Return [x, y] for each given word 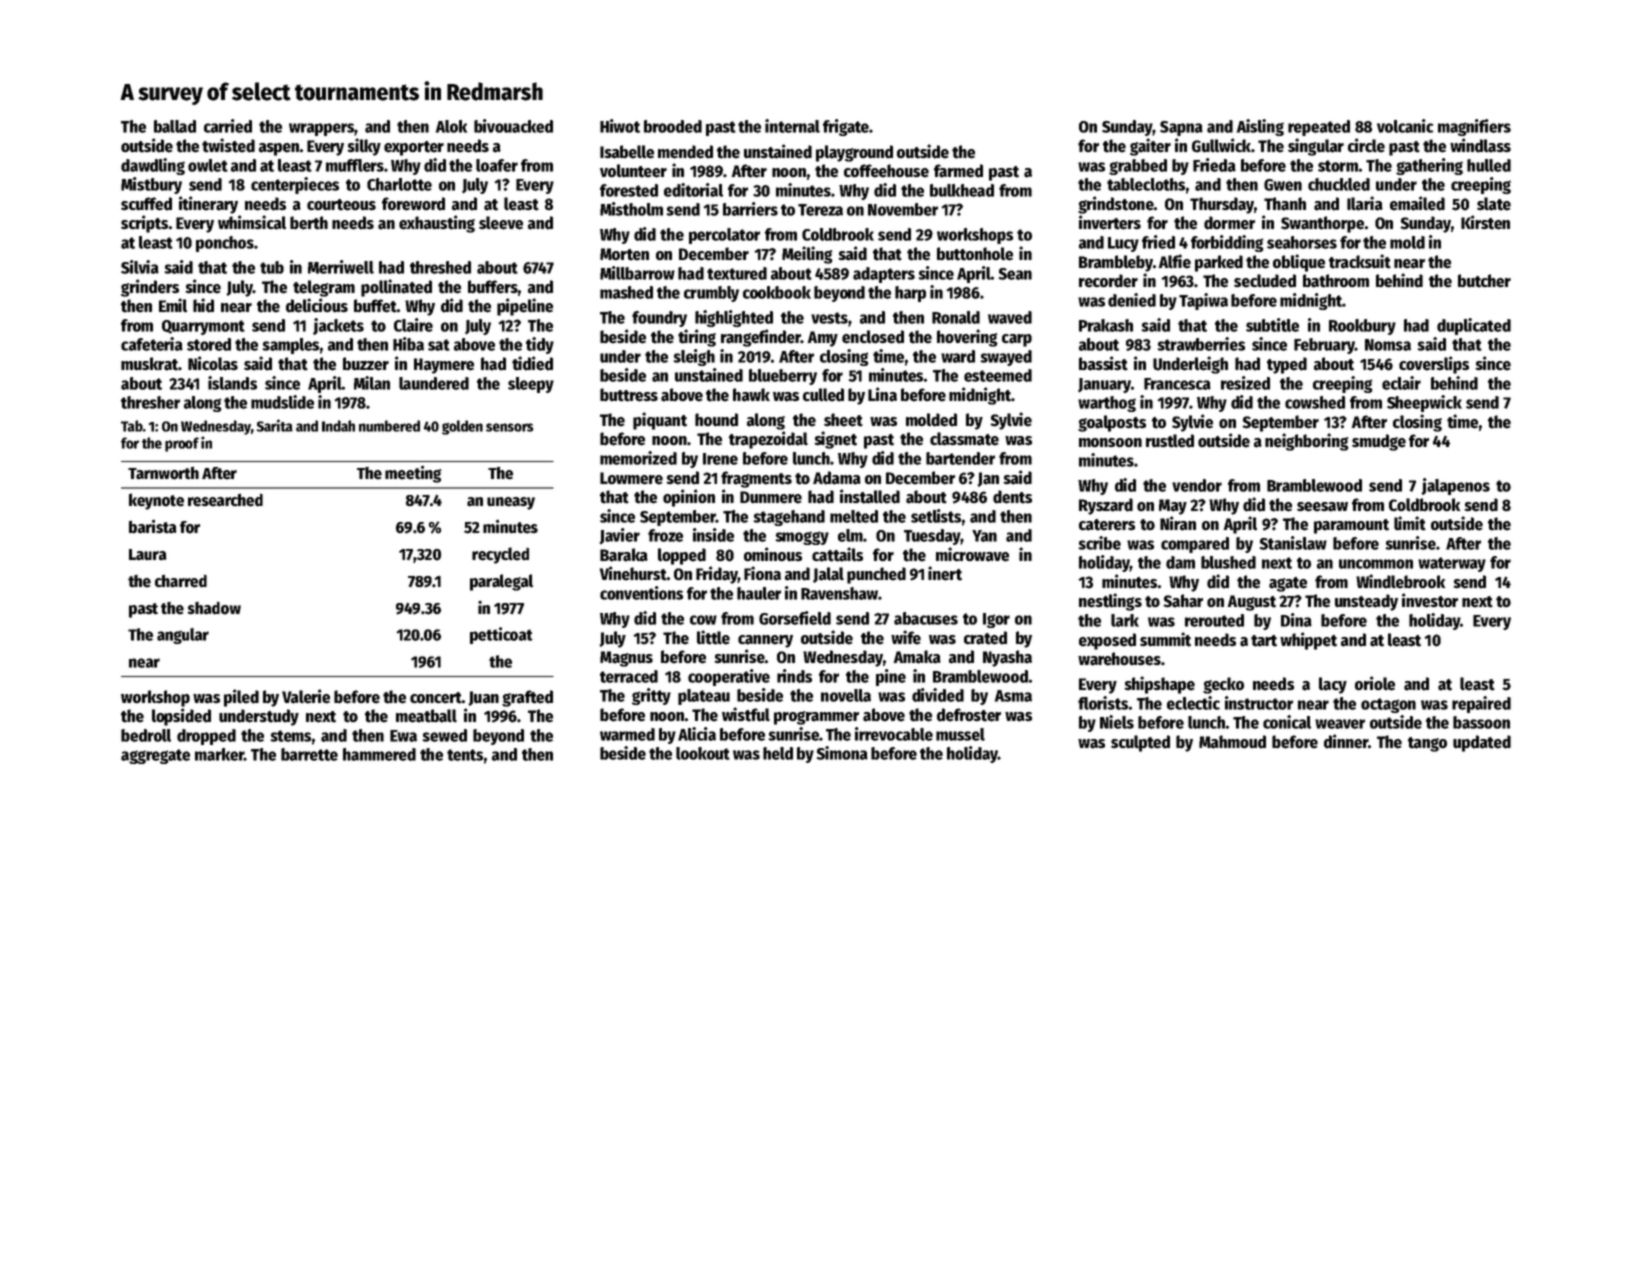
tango [1427, 744]
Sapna [1181, 128]
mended [685, 152]
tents [465, 755]
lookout [703, 753]
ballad [175, 126]
